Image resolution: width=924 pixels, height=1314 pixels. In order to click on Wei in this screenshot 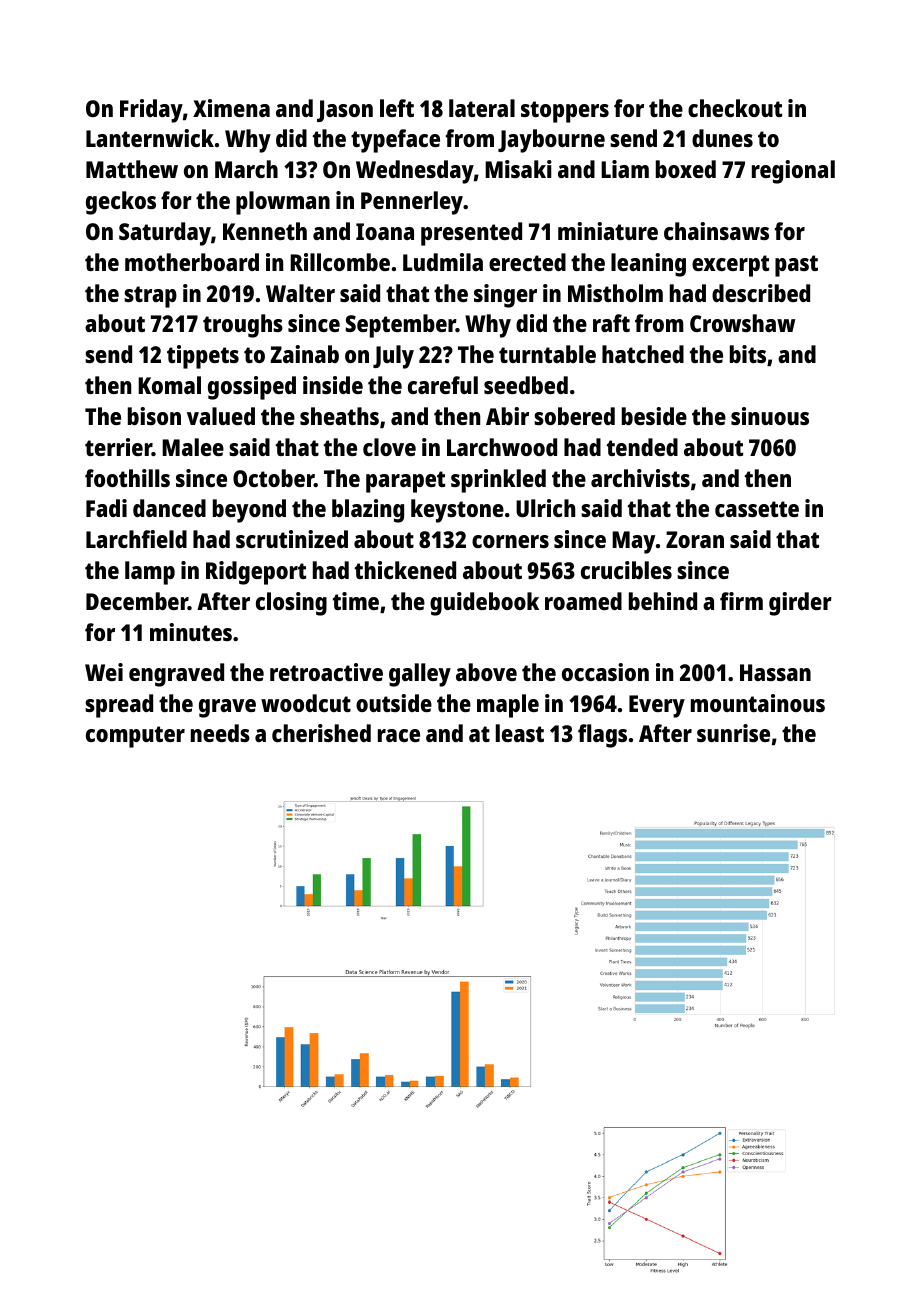, I will do `click(104, 672)`.
